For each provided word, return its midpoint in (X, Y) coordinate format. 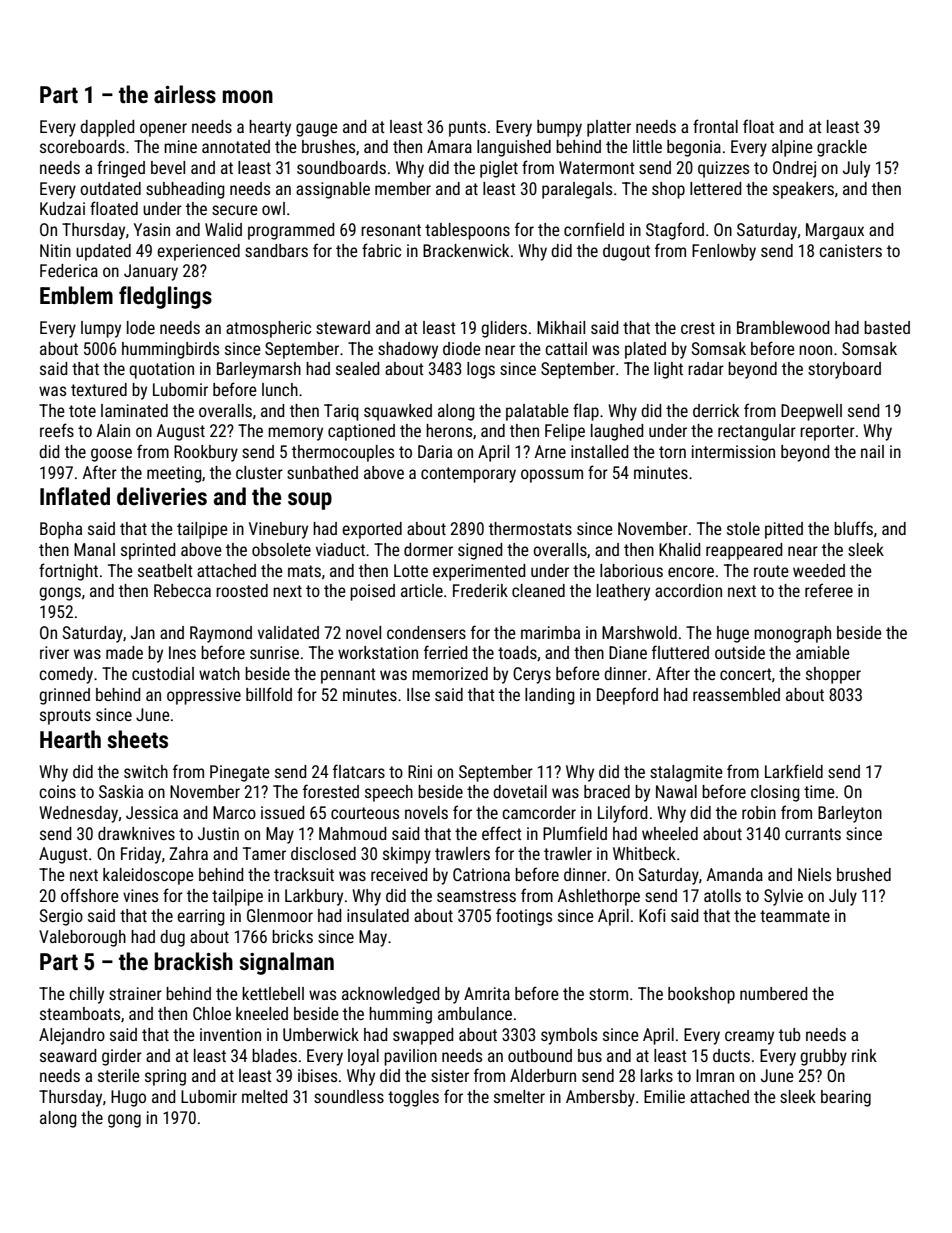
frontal (715, 126)
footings (524, 917)
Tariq (341, 412)
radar (706, 368)
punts (467, 129)
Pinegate (240, 773)
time (819, 791)
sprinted (148, 551)
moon (248, 97)
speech (389, 793)
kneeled (262, 1013)
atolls (722, 895)
